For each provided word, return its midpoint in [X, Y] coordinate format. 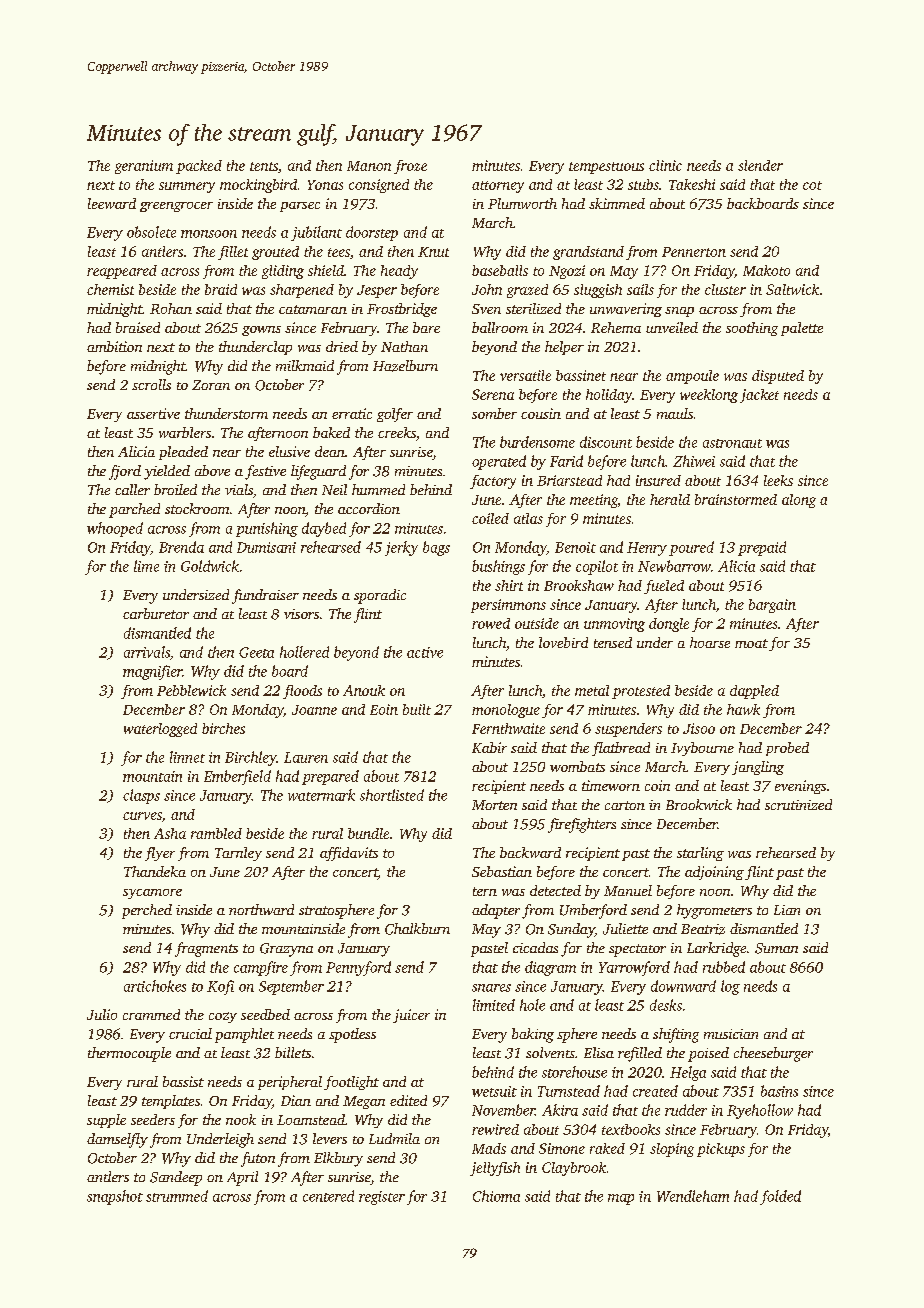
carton [625, 805]
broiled [175, 489]
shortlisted [392, 795]
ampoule [692, 377]
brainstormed [736, 499]
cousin [541, 413]
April [242, 1178]
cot [812, 185]
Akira [560, 1110]
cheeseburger [773, 1054]
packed [199, 167]
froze [410, 167]
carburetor [156, 613]
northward [261, 909]
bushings [498, 567]
